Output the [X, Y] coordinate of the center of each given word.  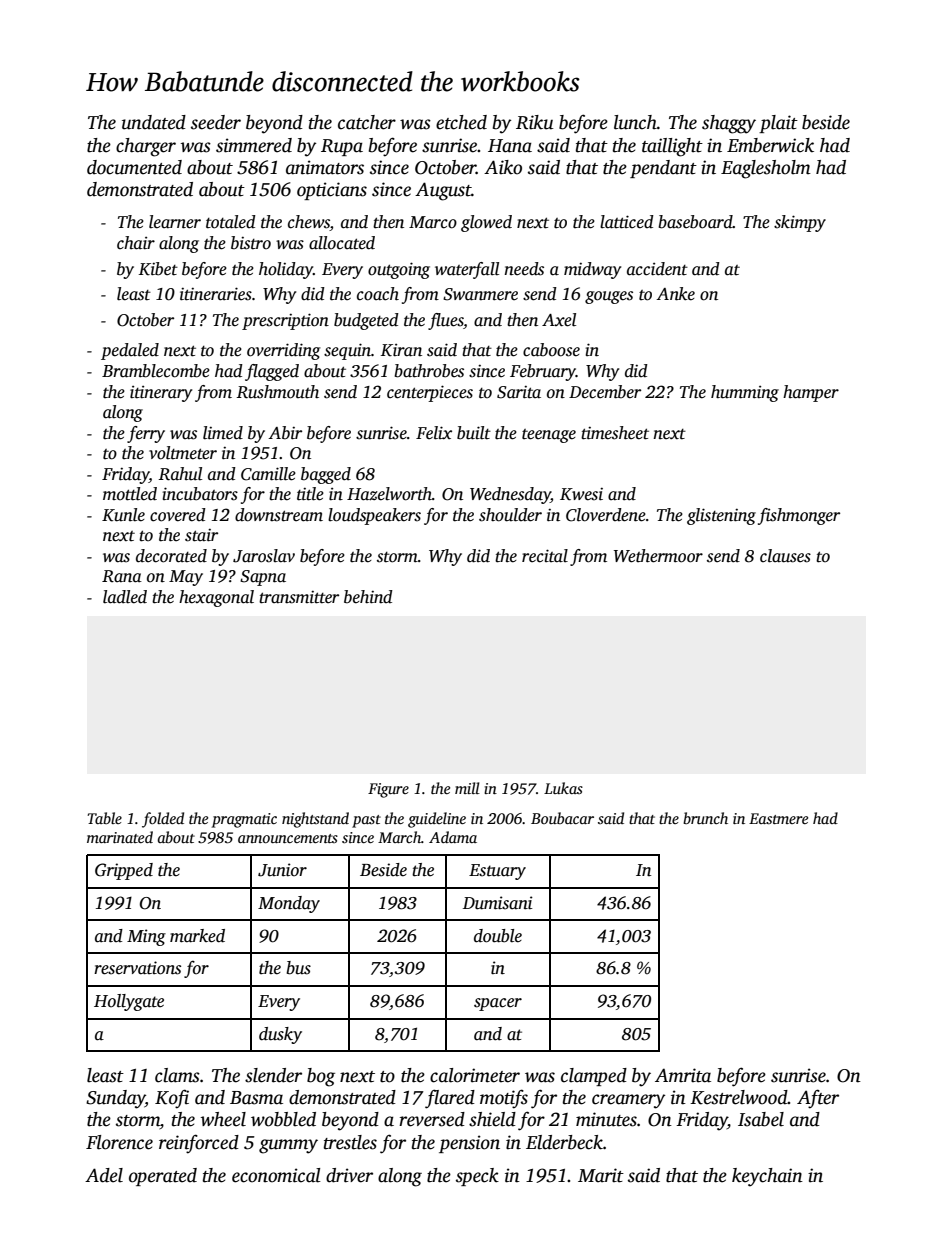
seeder [216, 122]
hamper [811, 393]
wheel [223, 1119]
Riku [534, 122]
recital [545, 556]
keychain [767, 1177]
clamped [594, 1077]
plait [778, 124]
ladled [125, 597]
